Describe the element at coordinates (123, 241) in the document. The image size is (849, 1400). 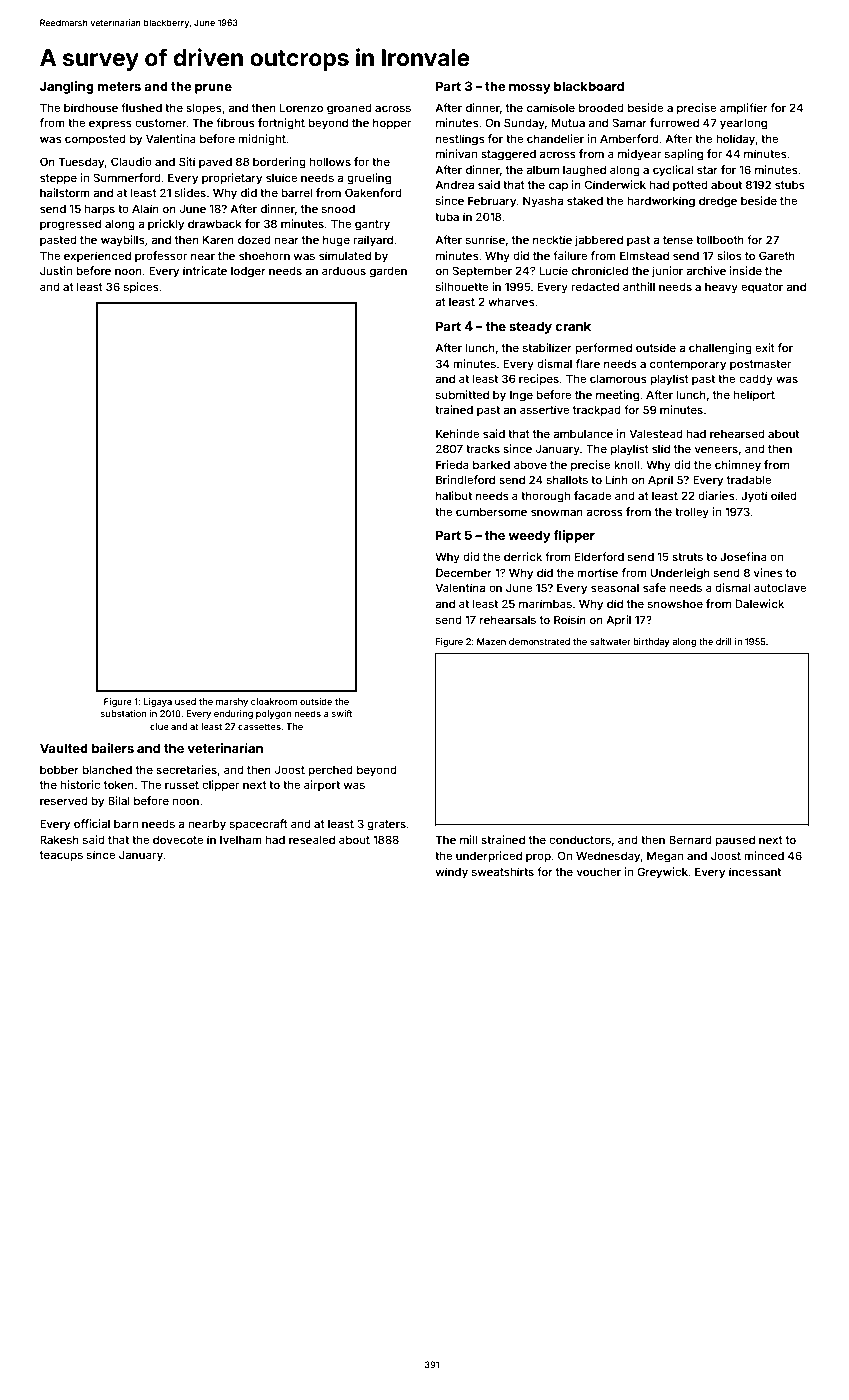
I see `waybills` at that location.
